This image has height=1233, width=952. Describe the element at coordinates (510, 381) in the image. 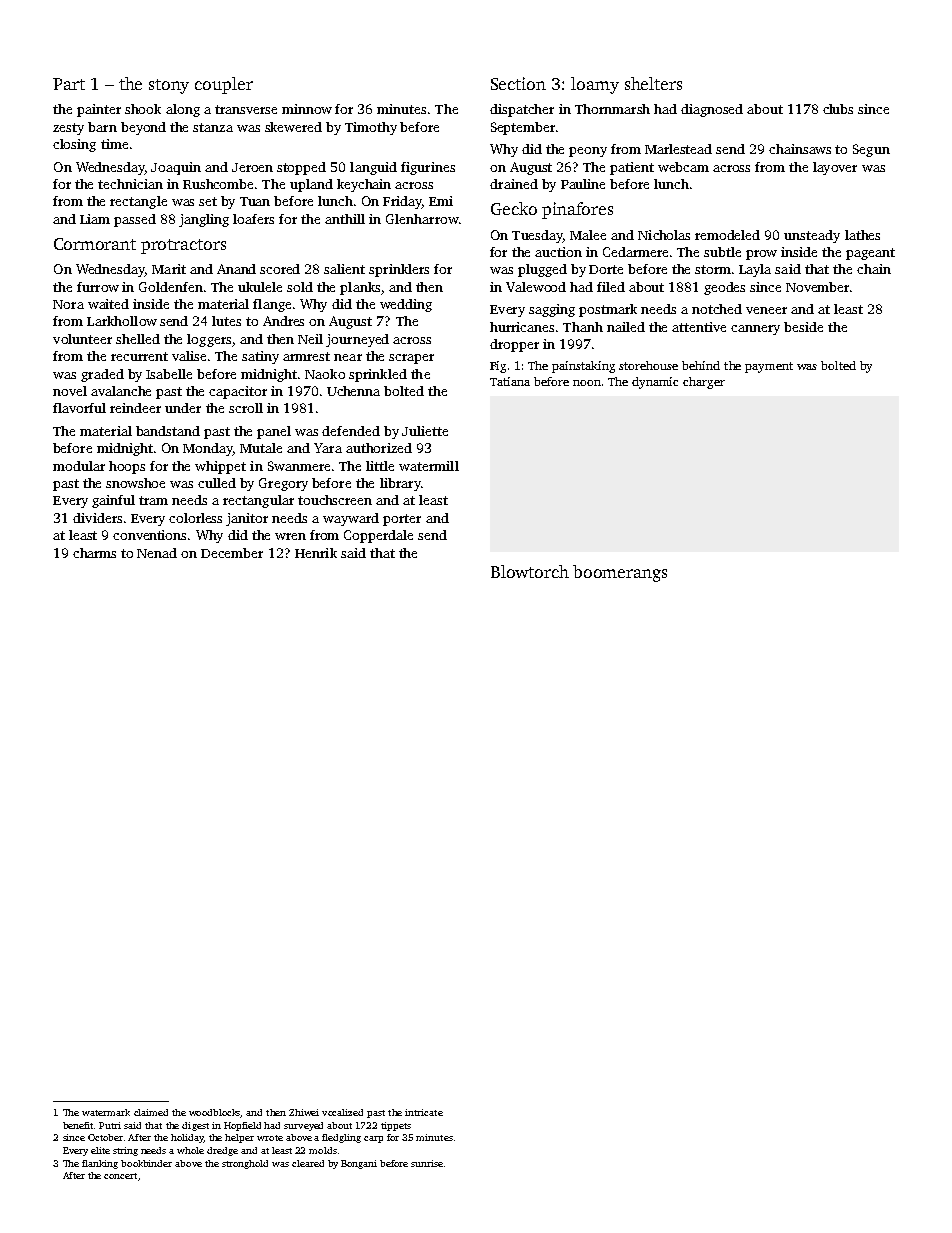

I see `Tatiana` at that location.
